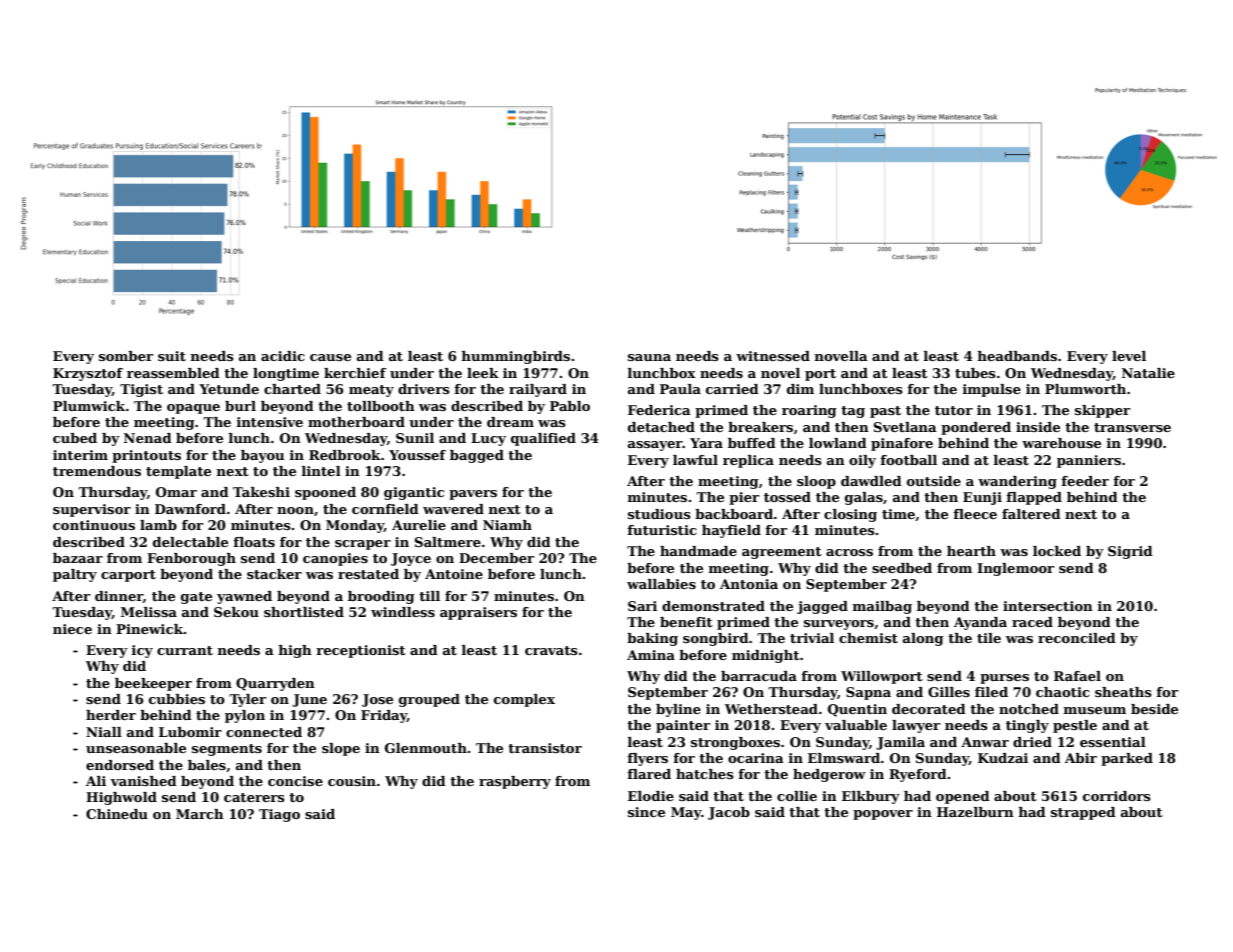 The height and width of the screenshot is (952, 1233). What do you see at coordinates (478, 613) in the screenshot?
I see `appraisers` at bounding box center [478, 613].
